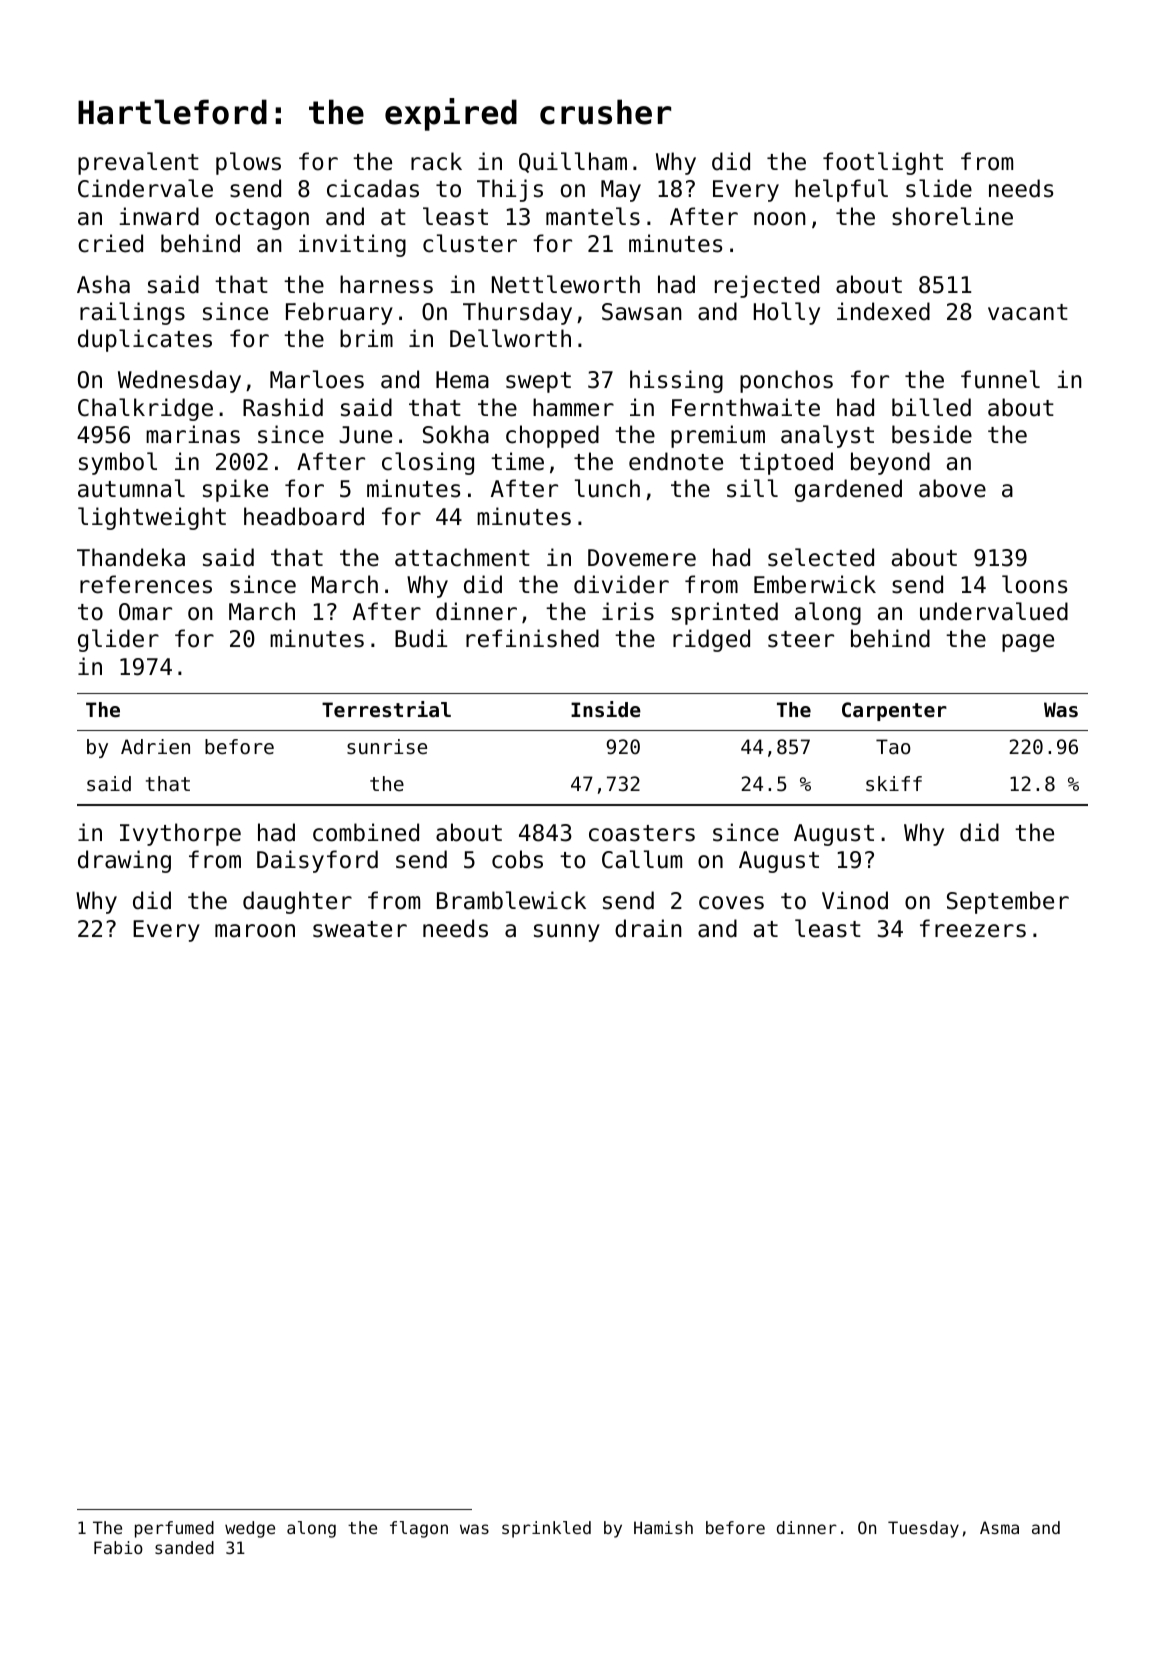  Describe the element at coordinates (821, 557) in the screenshot. I see `selected` at that location.
